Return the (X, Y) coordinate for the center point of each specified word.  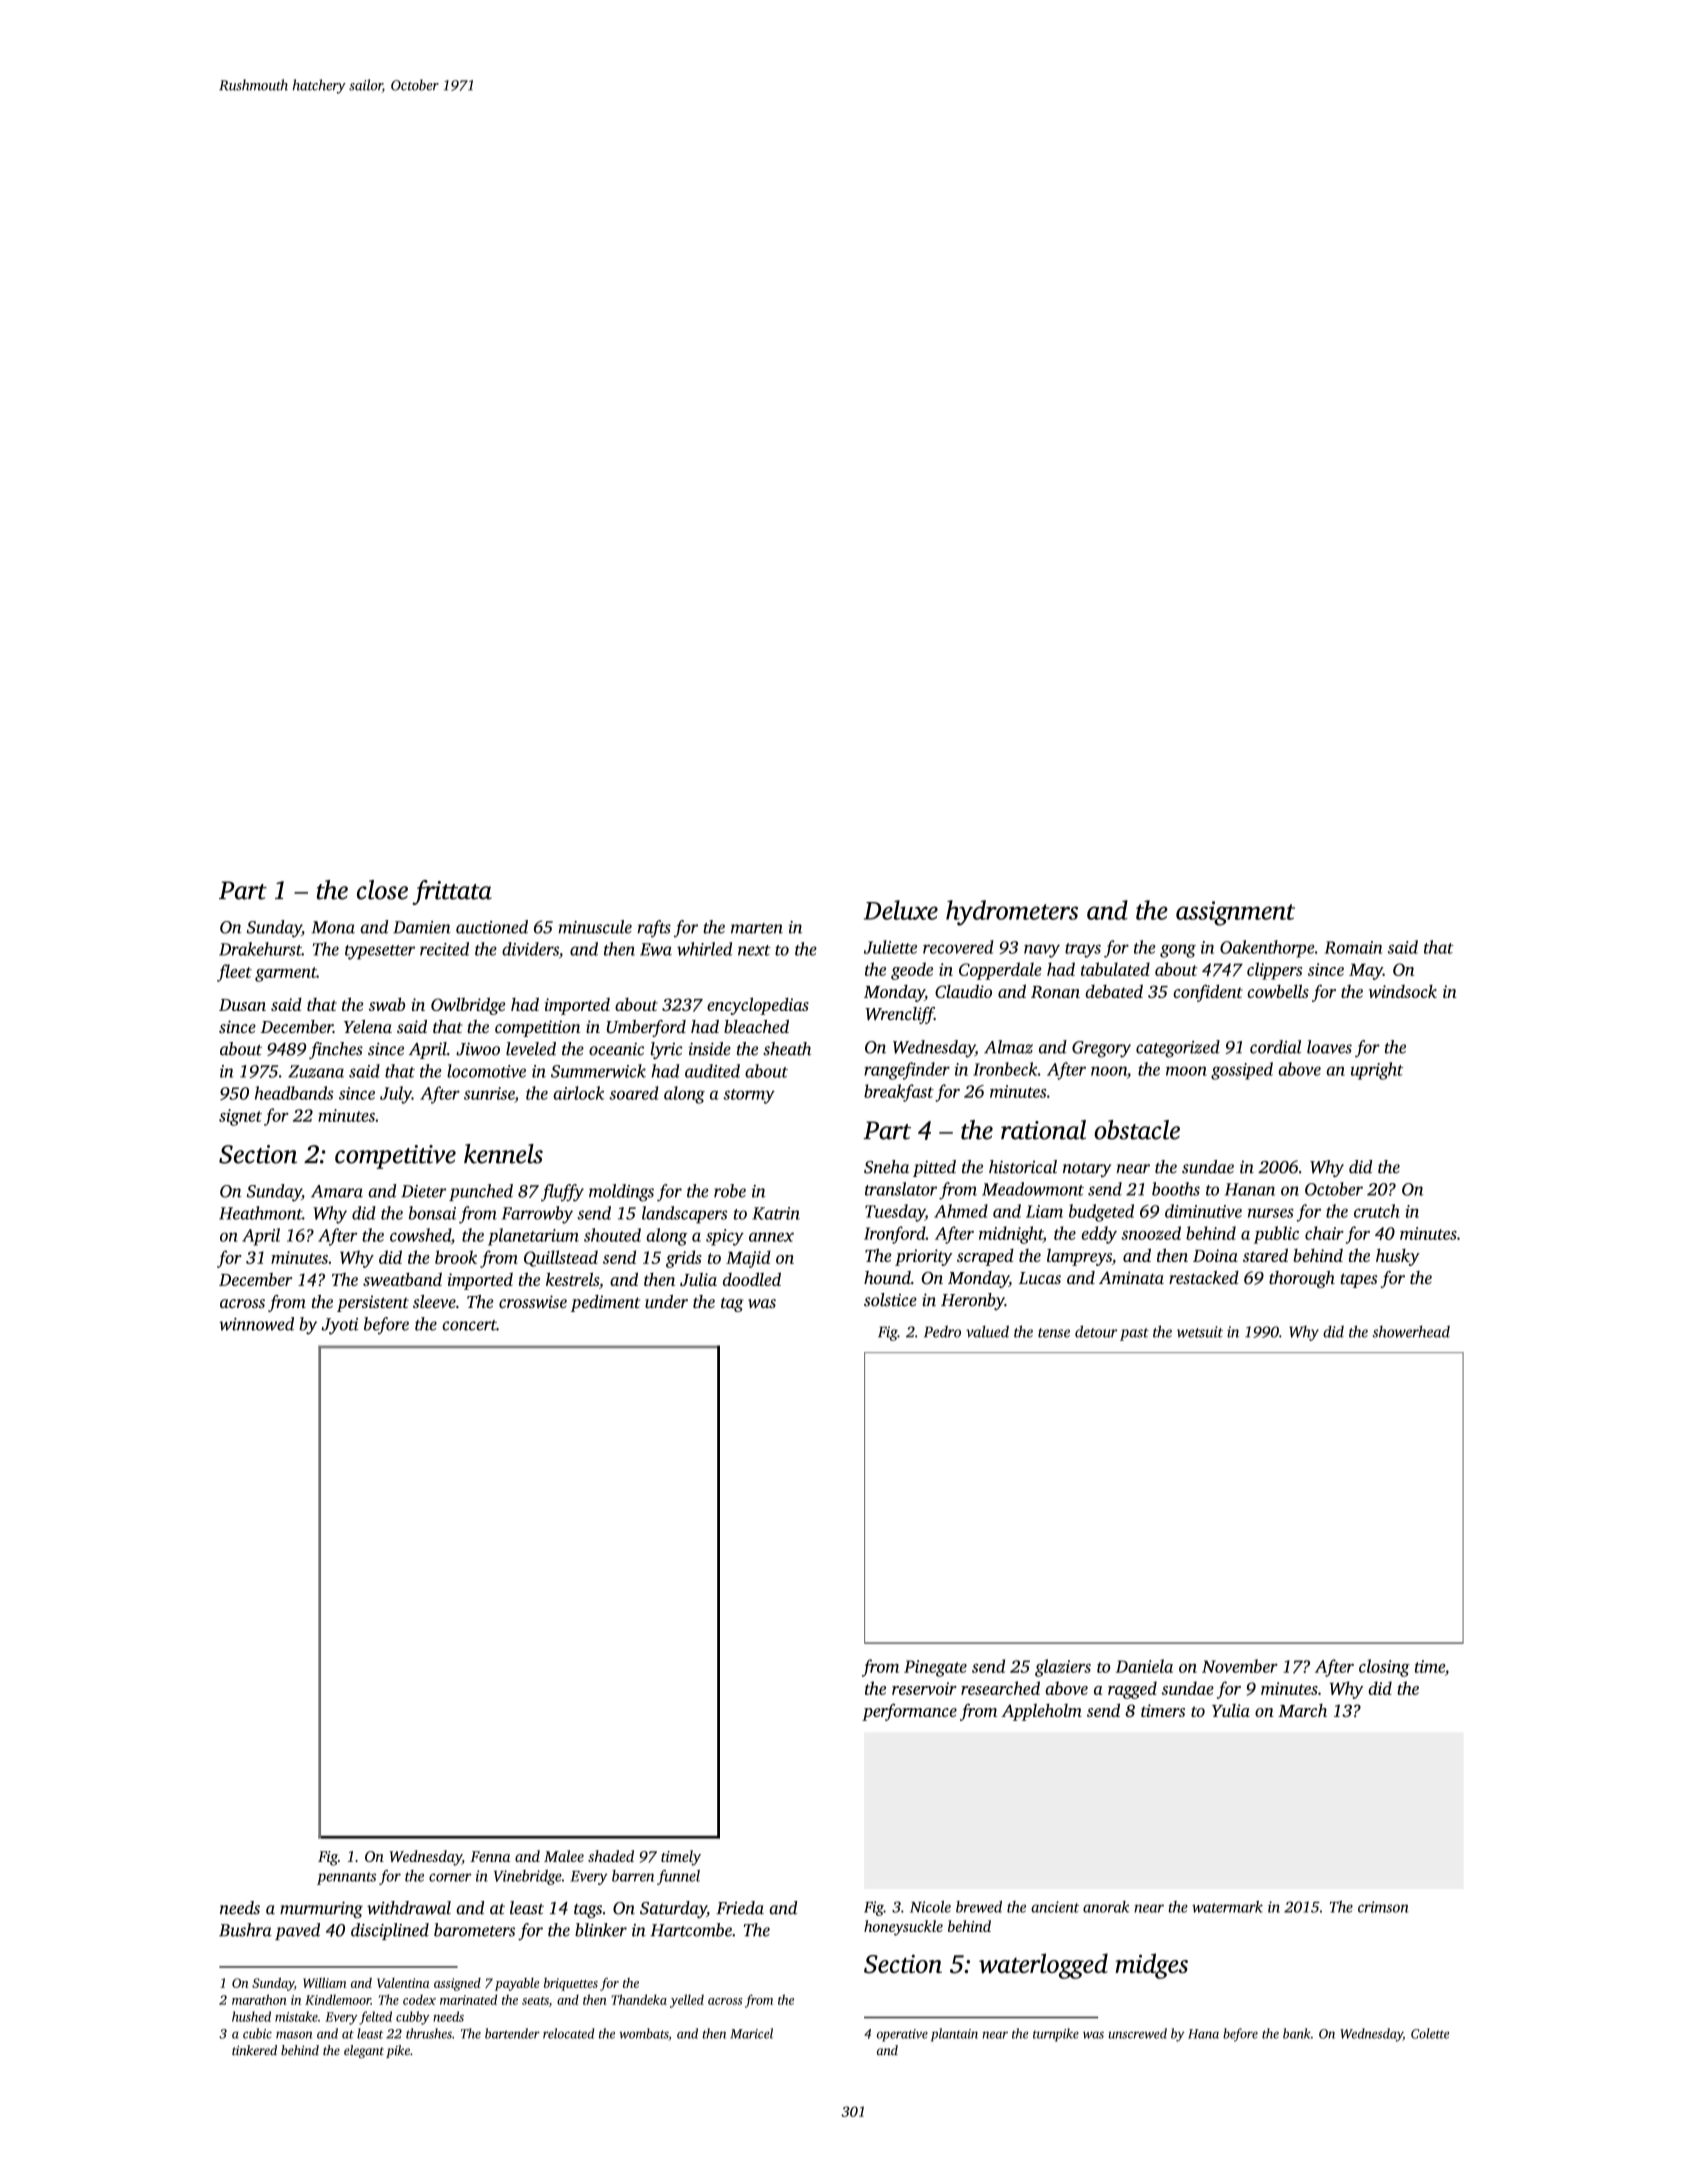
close (382, 890)
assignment (1235, 913)
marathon (259, 1999)
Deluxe (901, 910)
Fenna (490, 1856)
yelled (687, 2001)
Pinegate (935, 1668)
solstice (890, 1300)
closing (1384, 1668)
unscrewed (1138, 2033)
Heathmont (260, 1213)
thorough (1302, 1279)
